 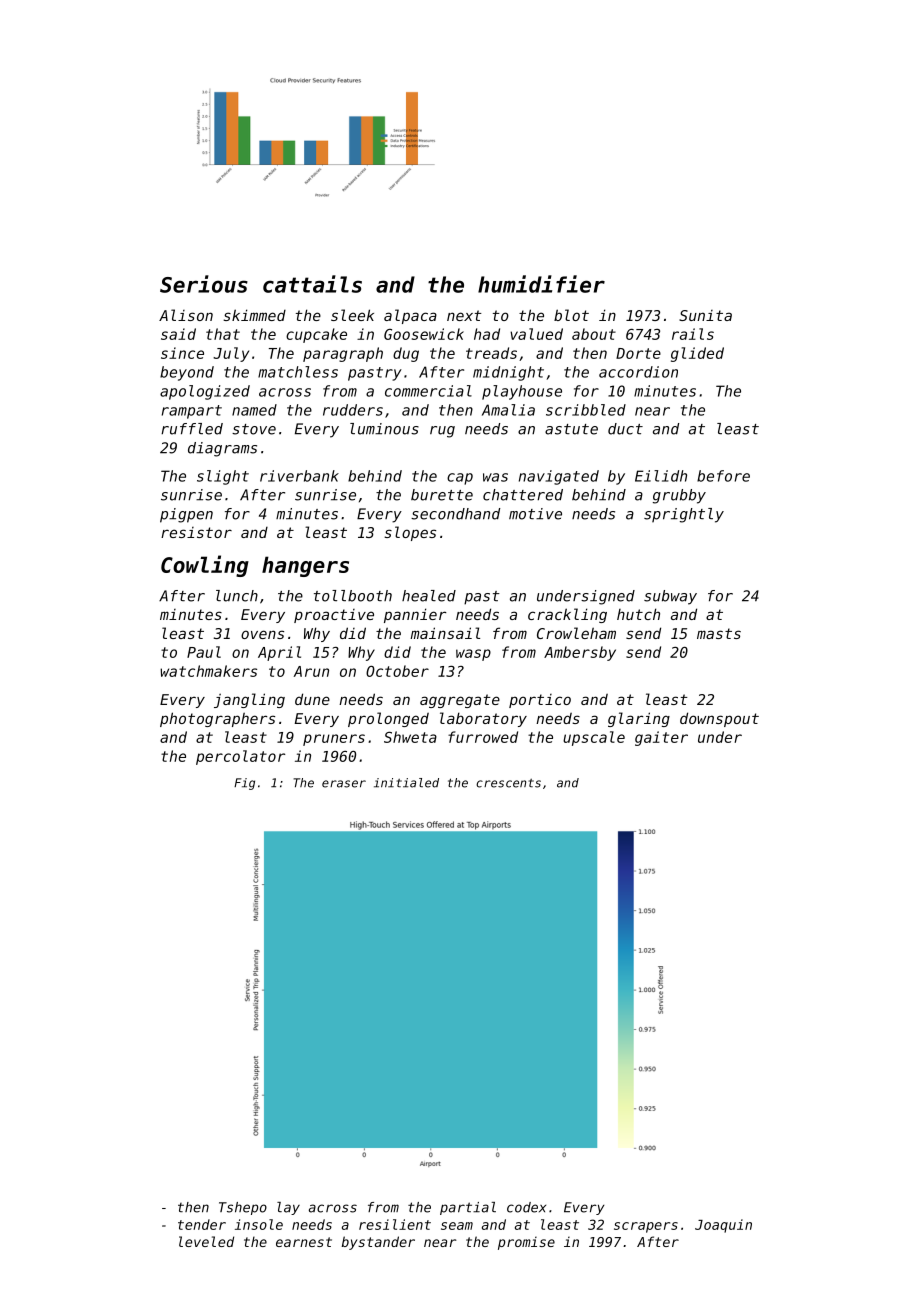 I want to click on skimmed, so click(x=254, y=315).
